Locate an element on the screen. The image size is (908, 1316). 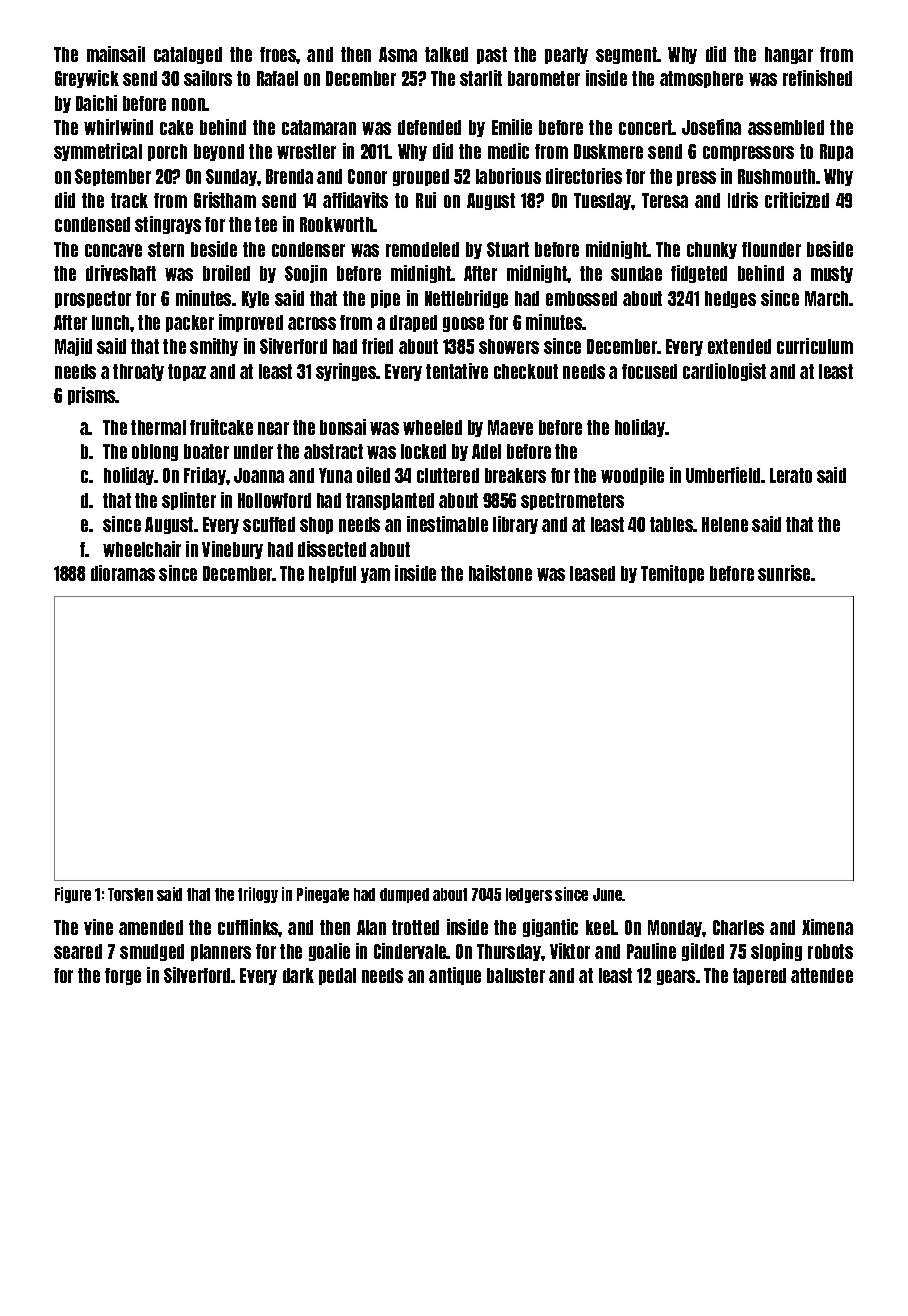
hailstone is located at coordinates (500, 573).
